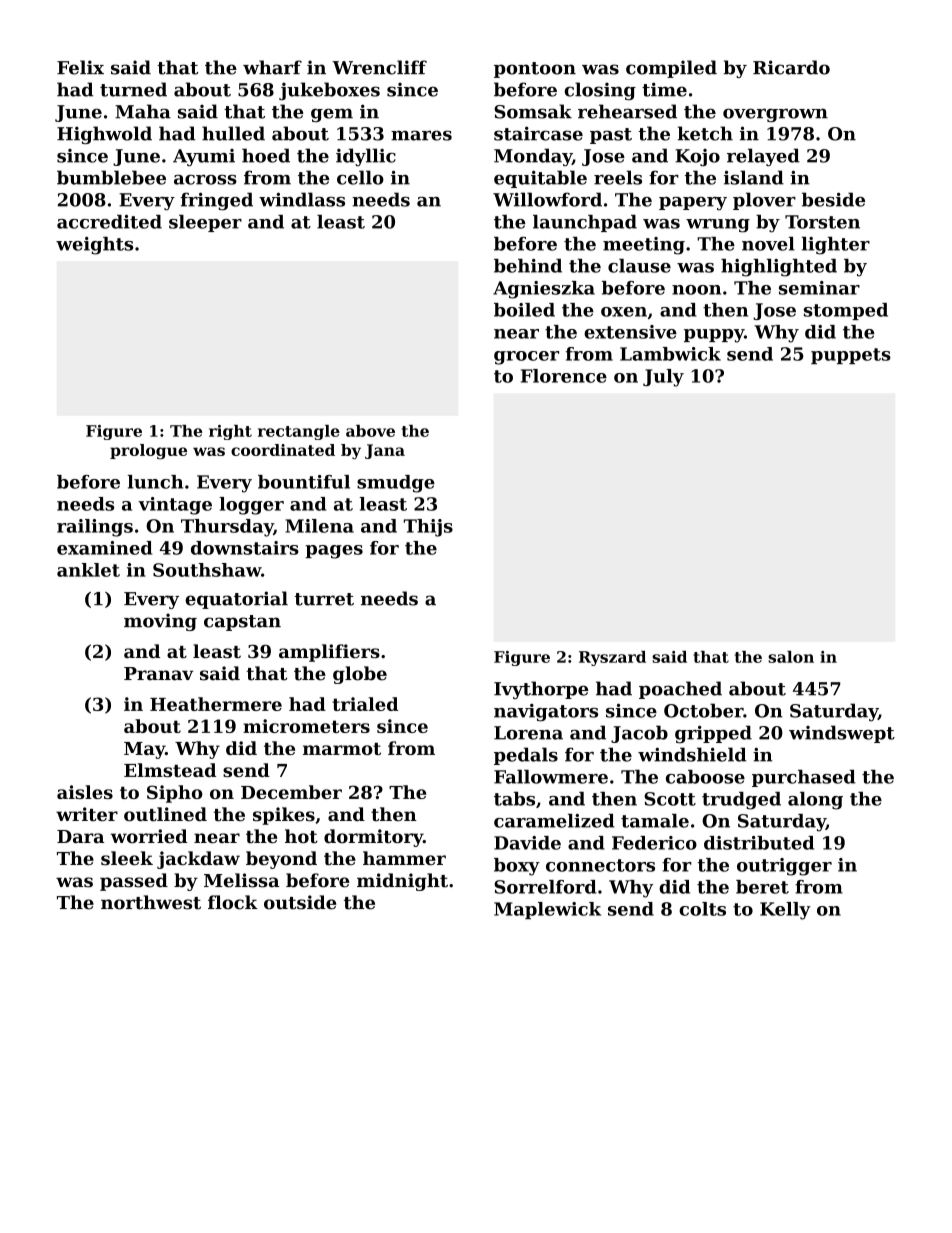  What do you see at coordinates (547, 910) in the document?
I see `Maplewick` at bounding box center [547, 910].
